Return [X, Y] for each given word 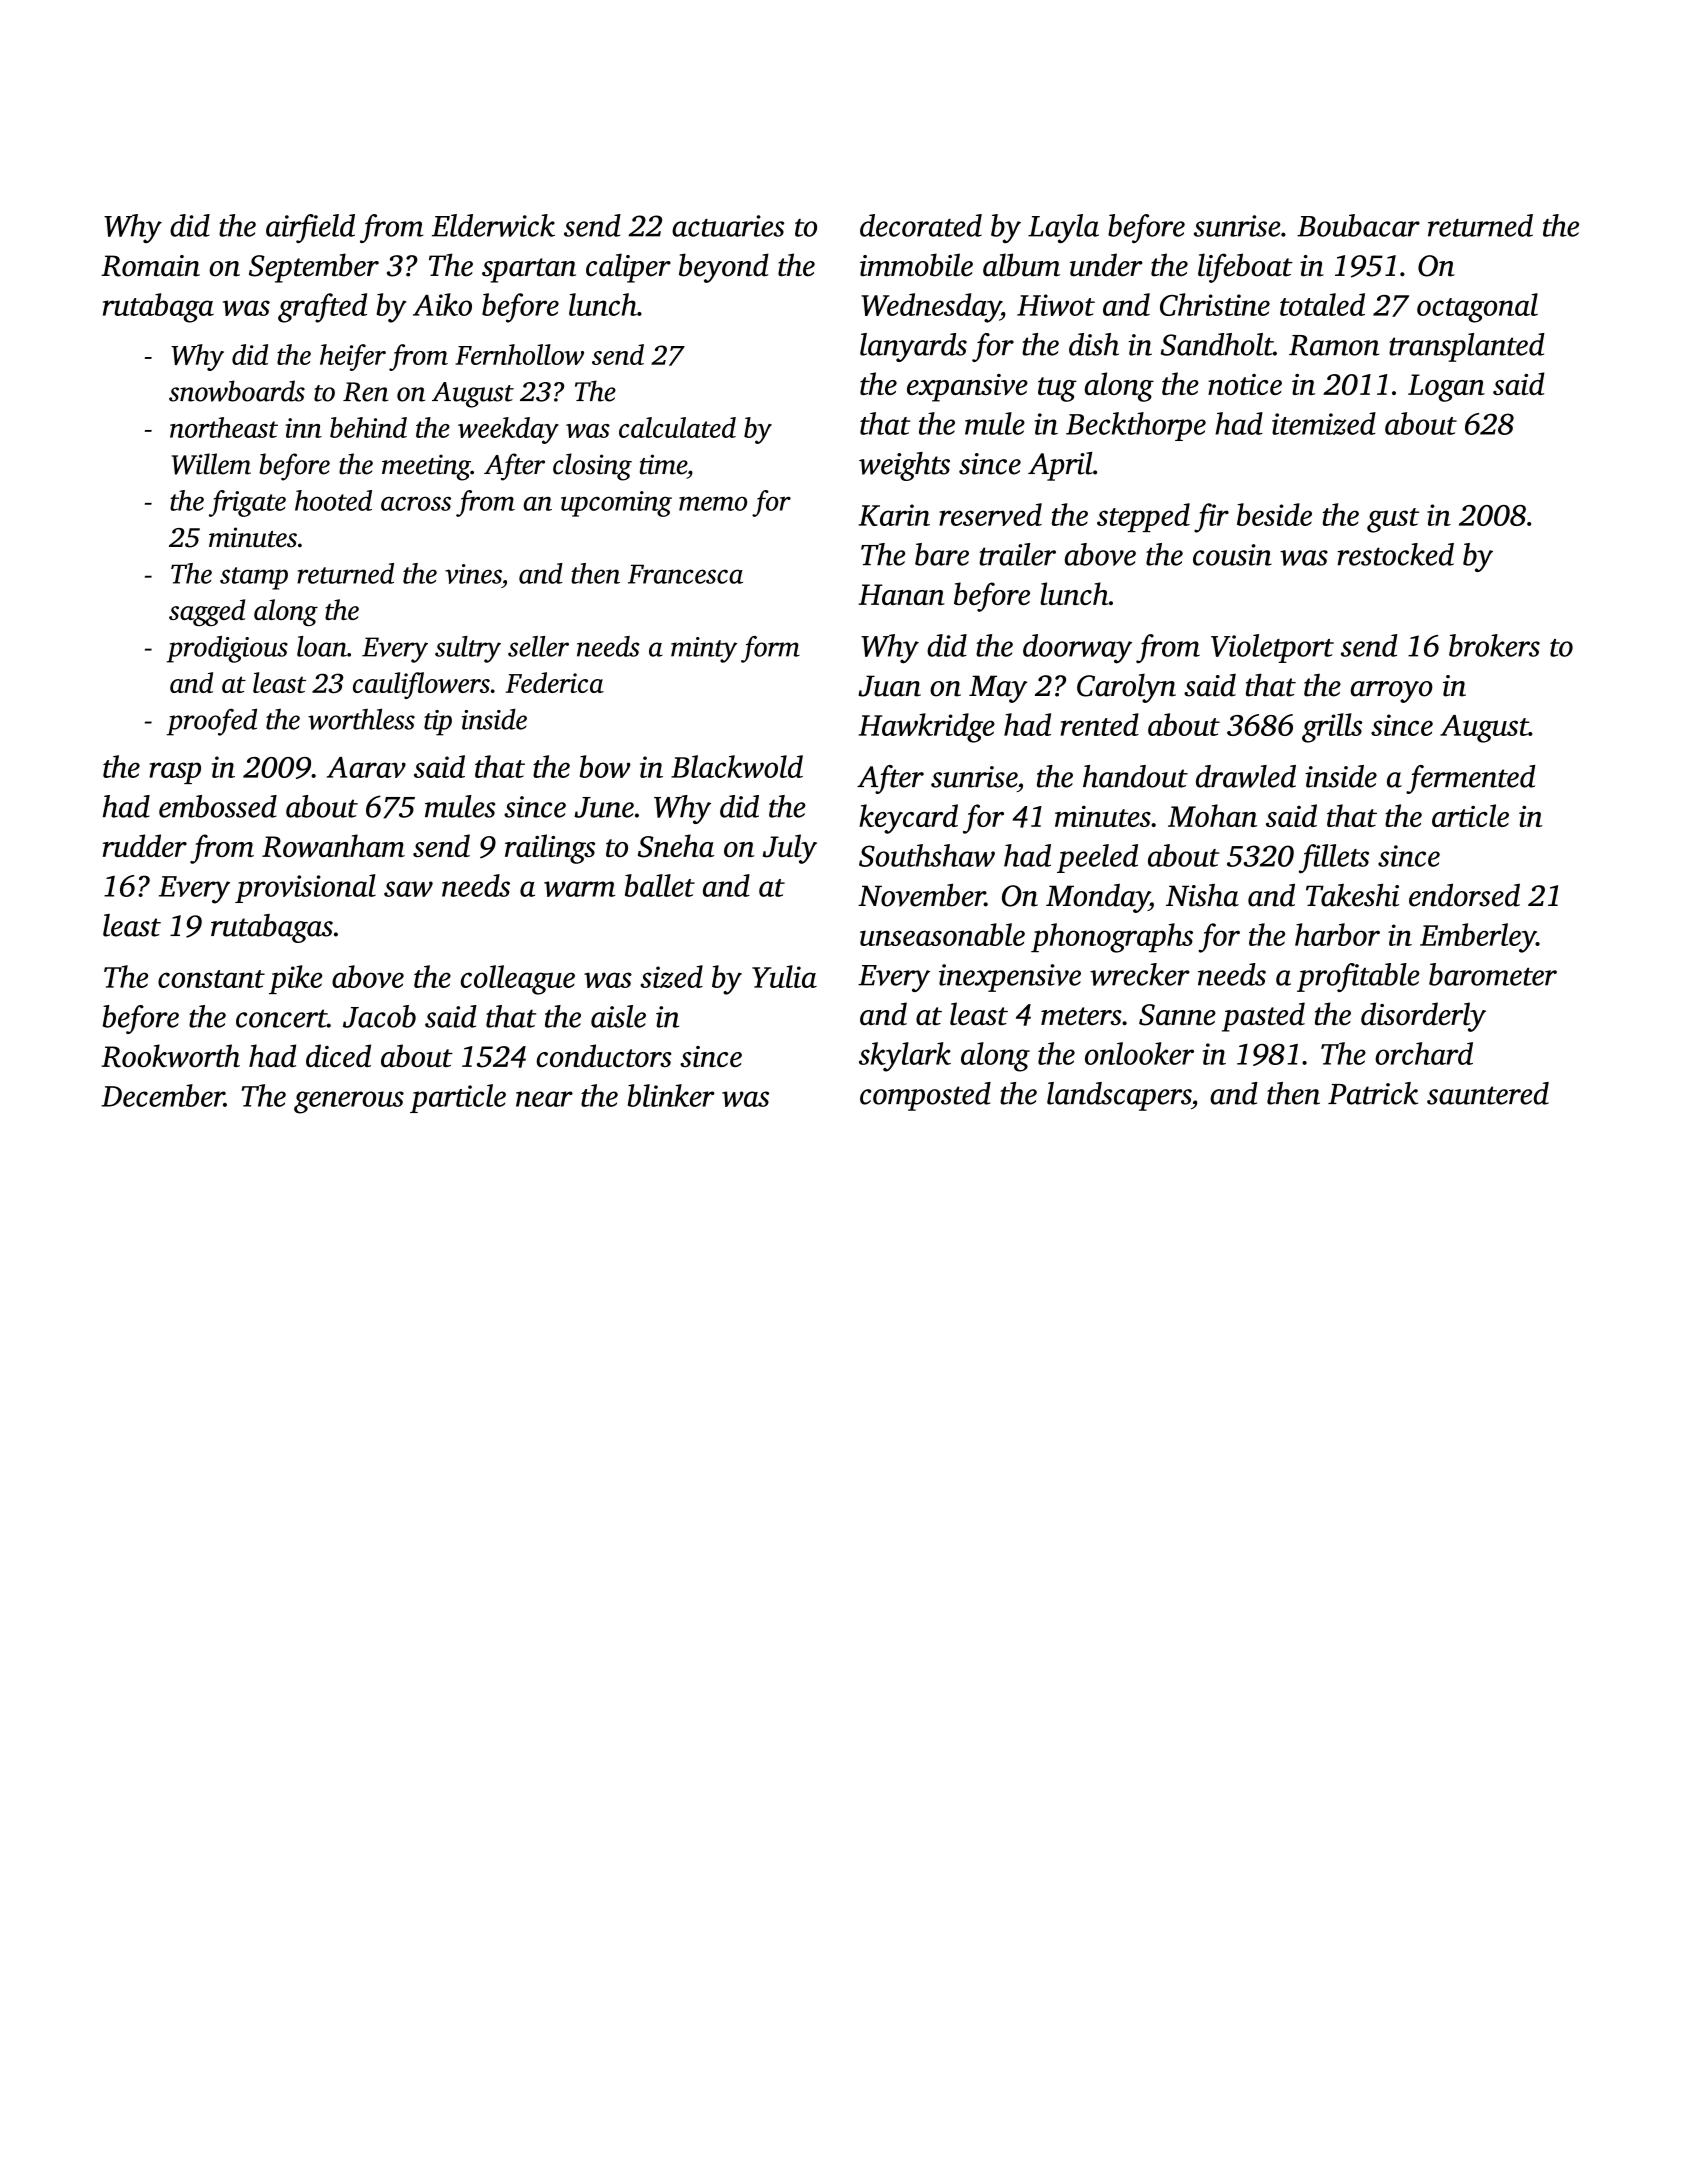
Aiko [442, 304]
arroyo [1392, 692]
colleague [518, 980]
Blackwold [737, 766]
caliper [628, 268]
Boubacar [1358, 225]
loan [322, 646]
